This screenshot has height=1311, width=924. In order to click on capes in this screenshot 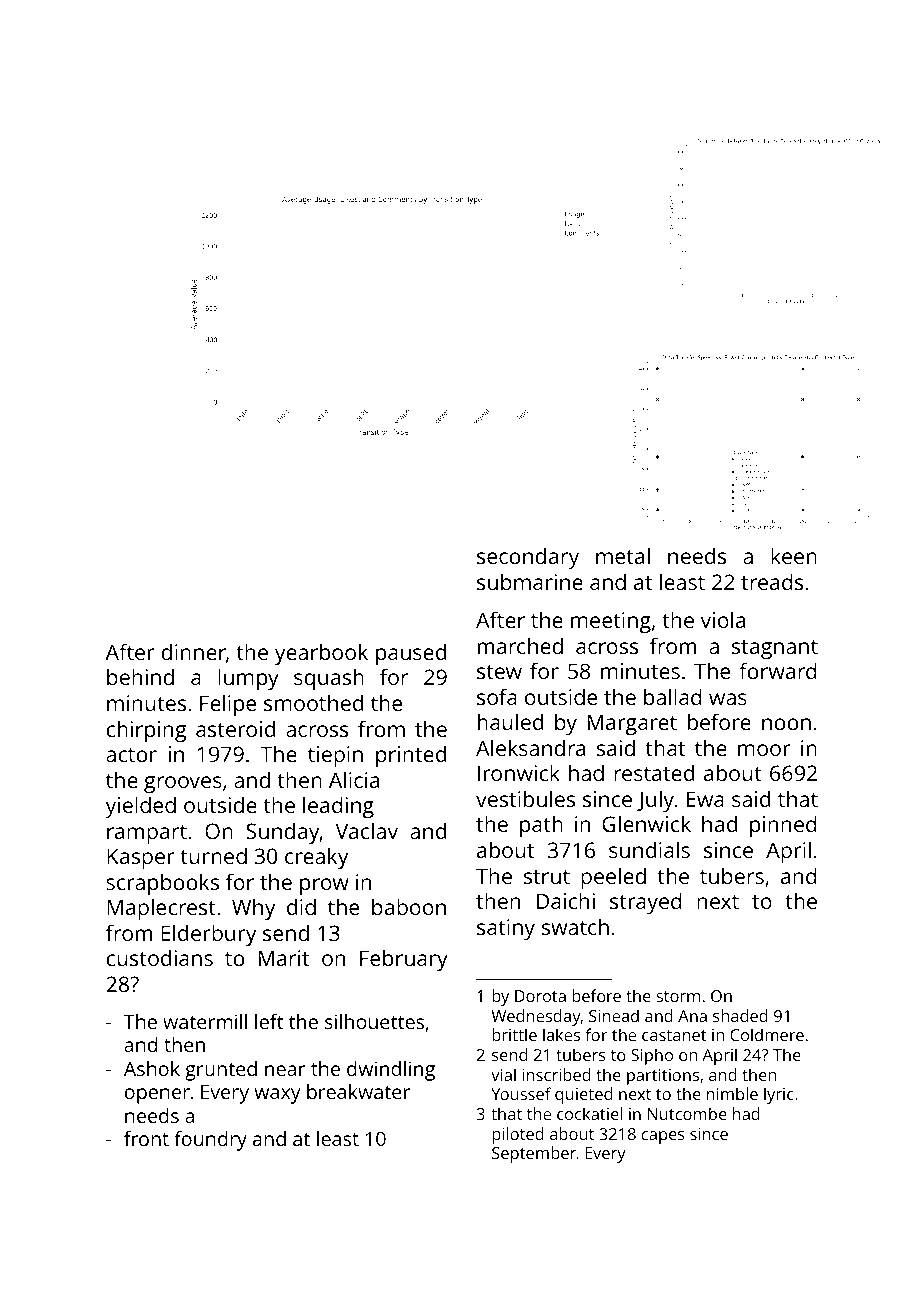, I will do `click(663, 1137)`.
